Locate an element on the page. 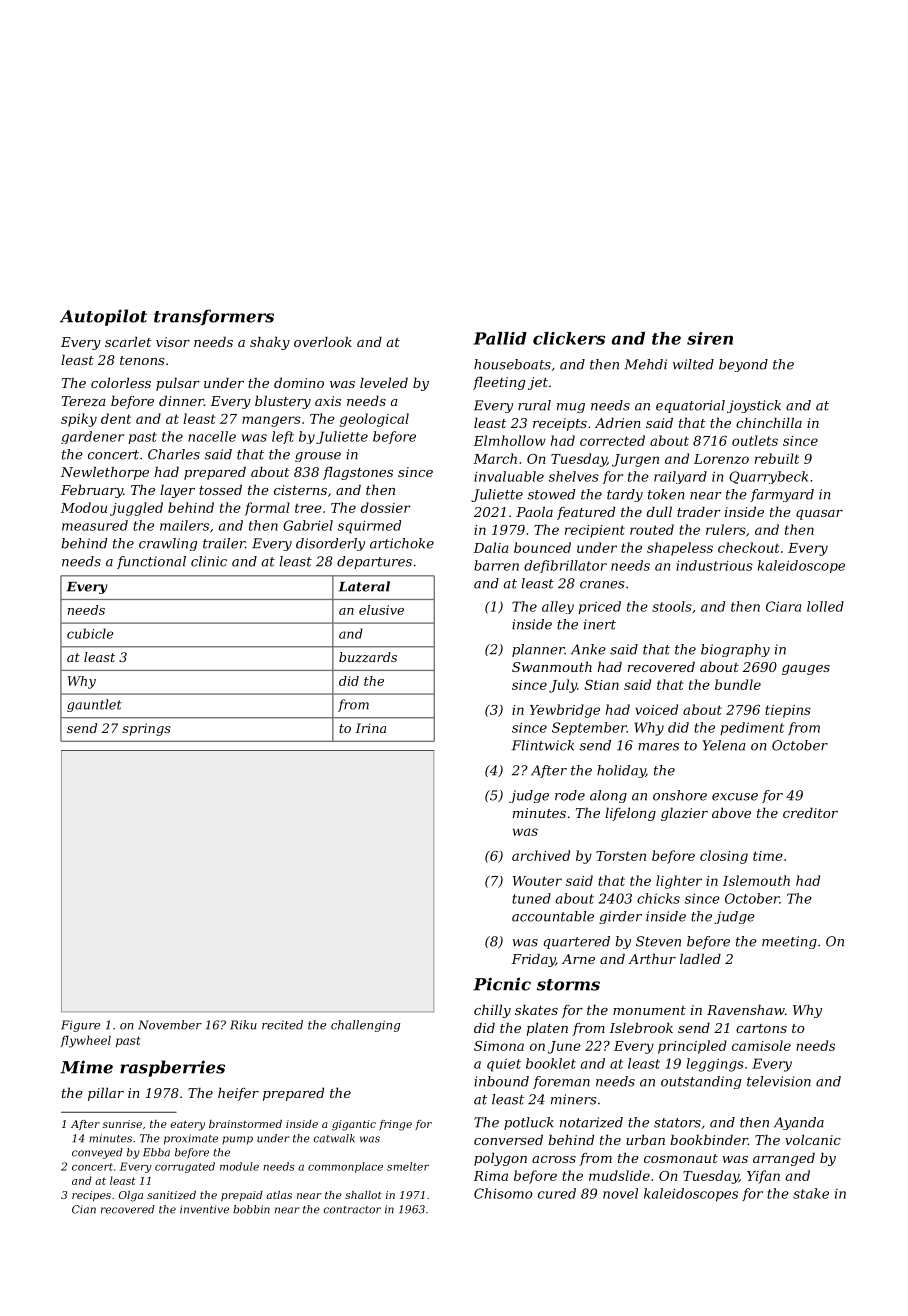 The width and height of the document is (908, 1316). pillar is located at coordinates (106, 1094).
